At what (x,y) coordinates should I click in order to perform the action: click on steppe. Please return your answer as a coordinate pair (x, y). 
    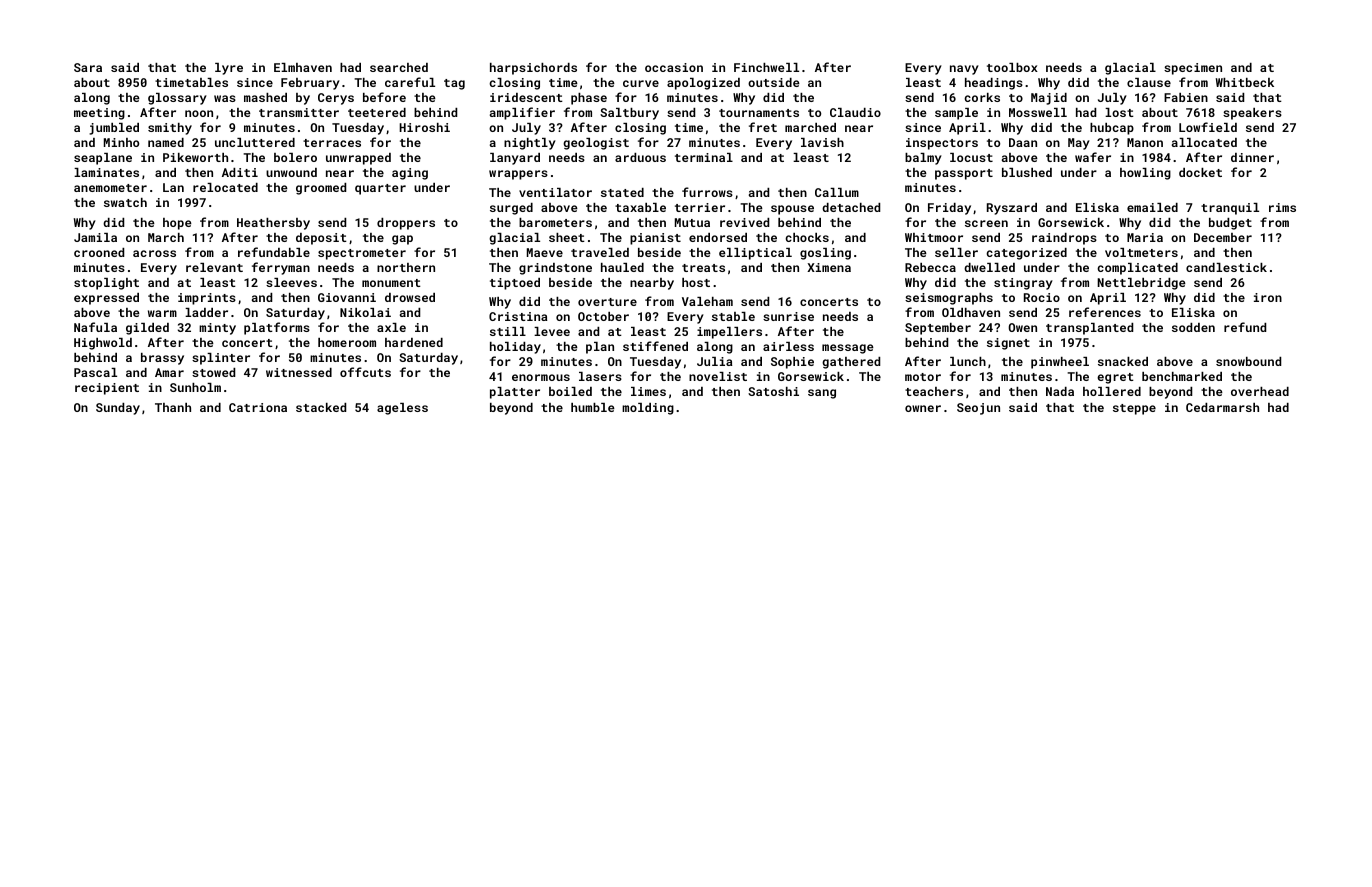
    Looking at the image, I should click on (1134, 409).
